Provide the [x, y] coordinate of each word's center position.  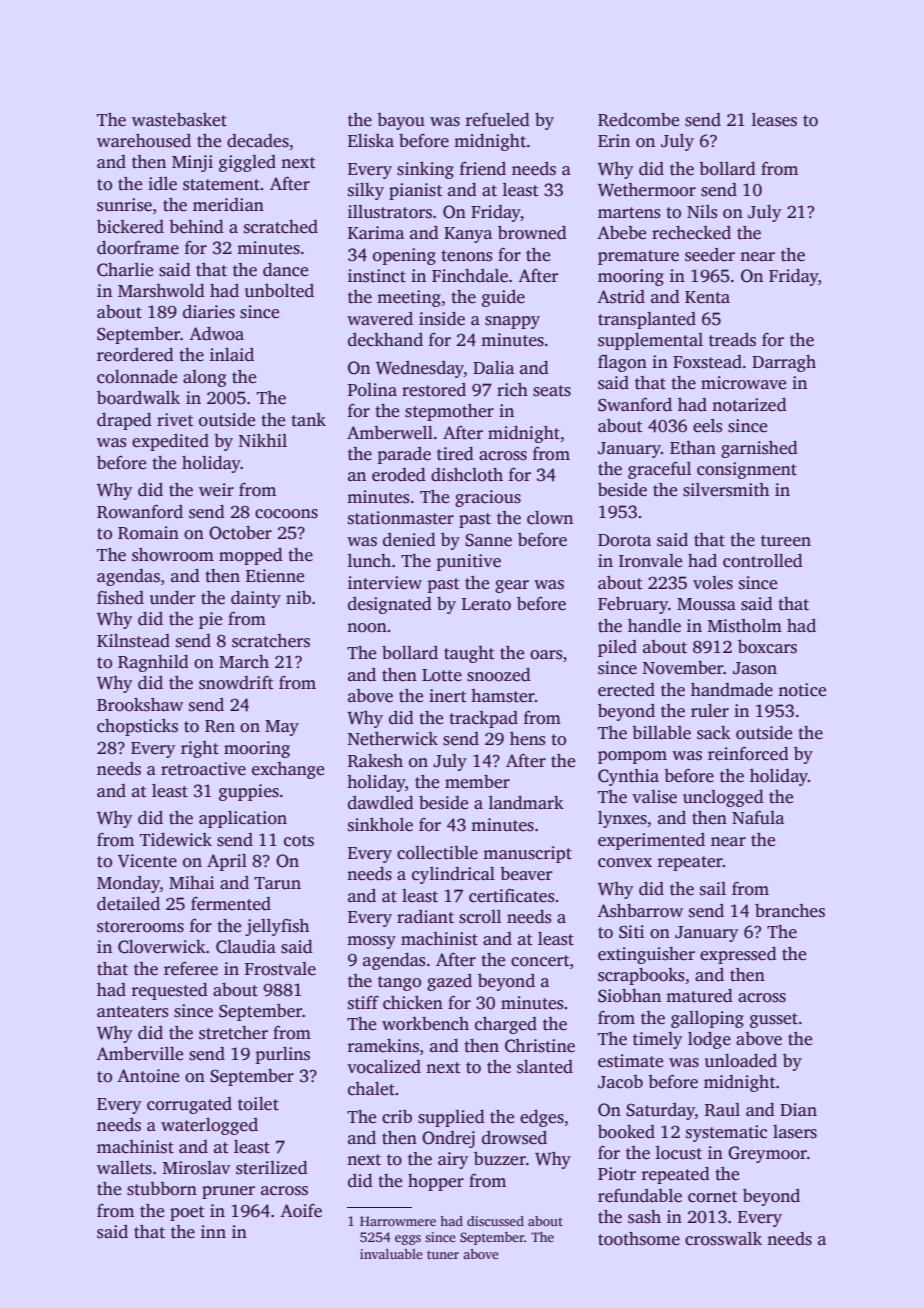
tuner [443, 1255]
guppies [249, 792]
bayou [401, 121]
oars [546, 655]
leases [774, 120]
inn [213, 1231]
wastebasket [179, 120]
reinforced [748, 753]
